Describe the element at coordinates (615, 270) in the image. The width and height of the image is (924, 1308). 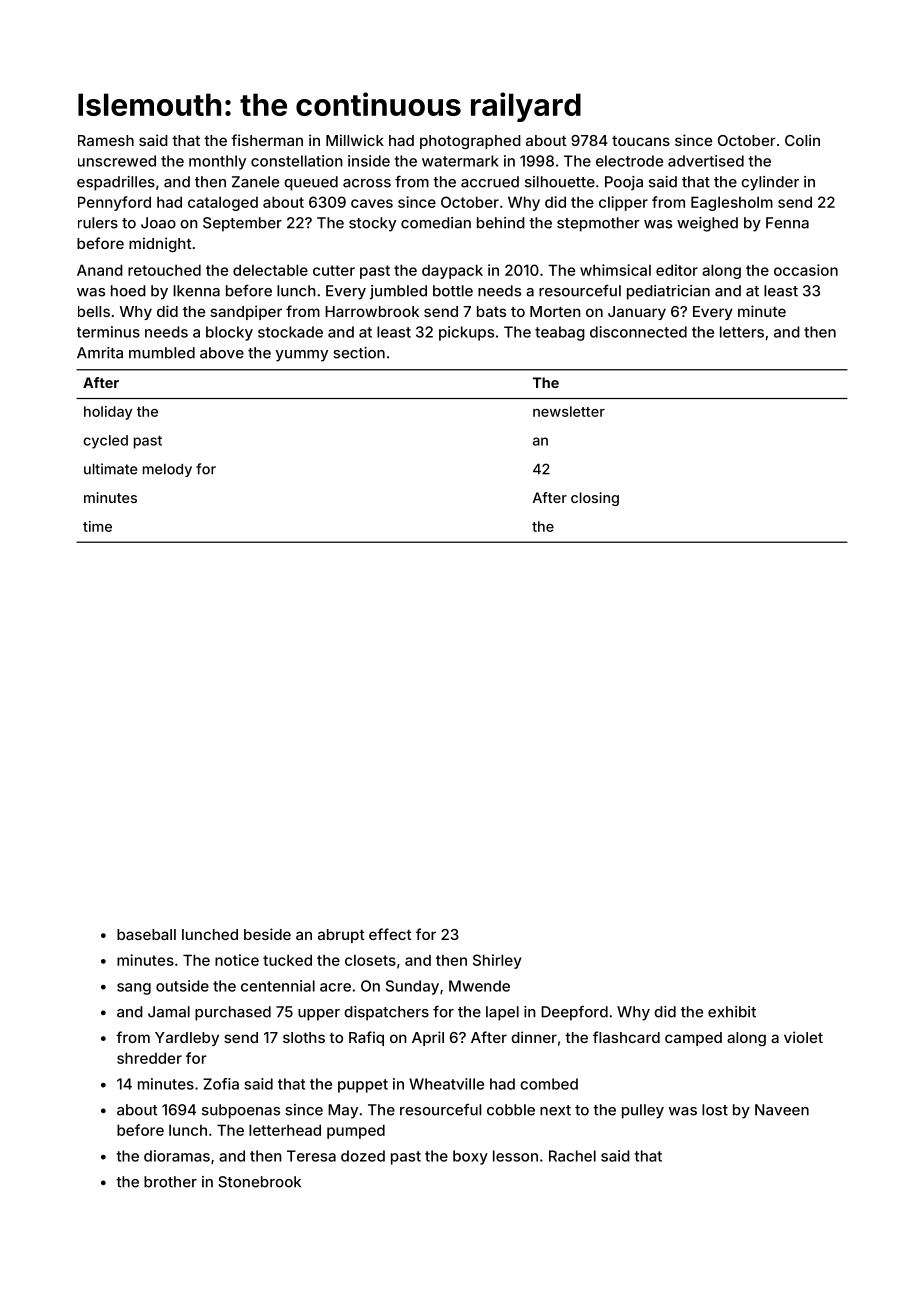
I see `whimsical` at that location.
